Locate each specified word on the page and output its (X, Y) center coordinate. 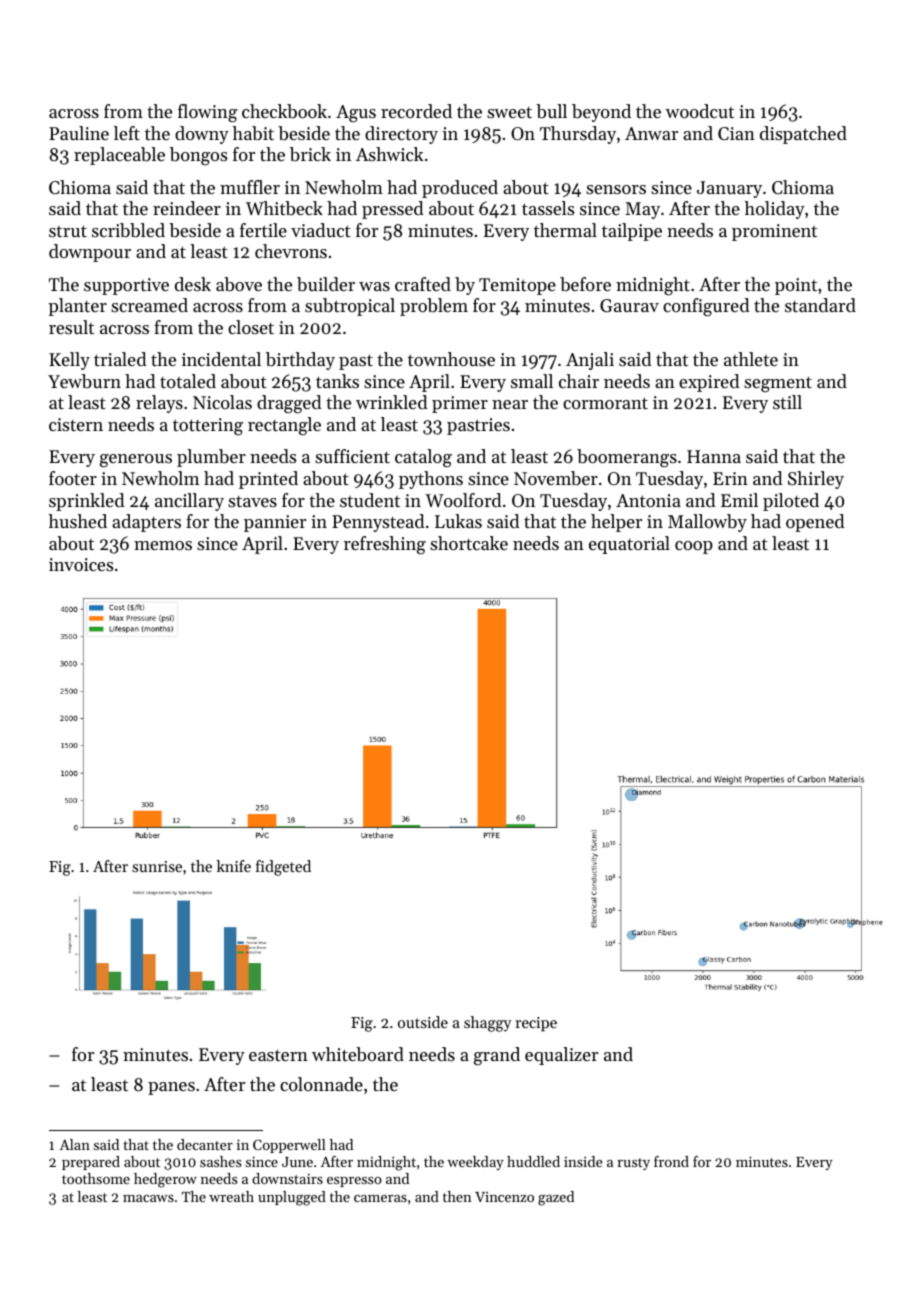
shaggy (487, 1024)
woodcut (699, 111)
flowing (208, 113)
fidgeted (283, 868)
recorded (416, 111)
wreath (231, 1196)
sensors (616, 189)
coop (694, 547)
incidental (221, 359)
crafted (423, 284)
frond (671, 1161)
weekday (475, 1163)
